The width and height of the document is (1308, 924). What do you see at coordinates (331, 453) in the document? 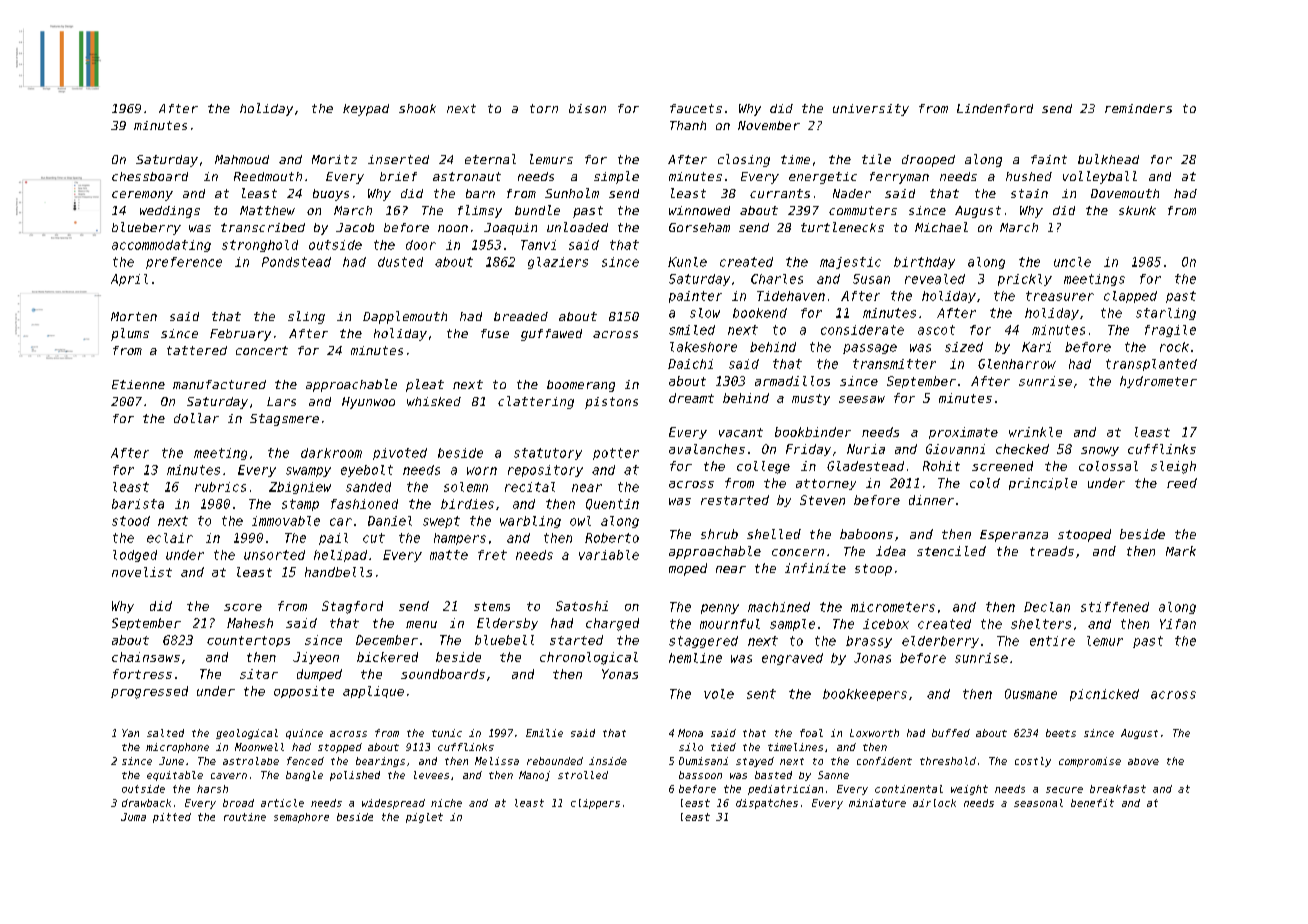
I see `darkroom` at bounding box center [331, 453].
